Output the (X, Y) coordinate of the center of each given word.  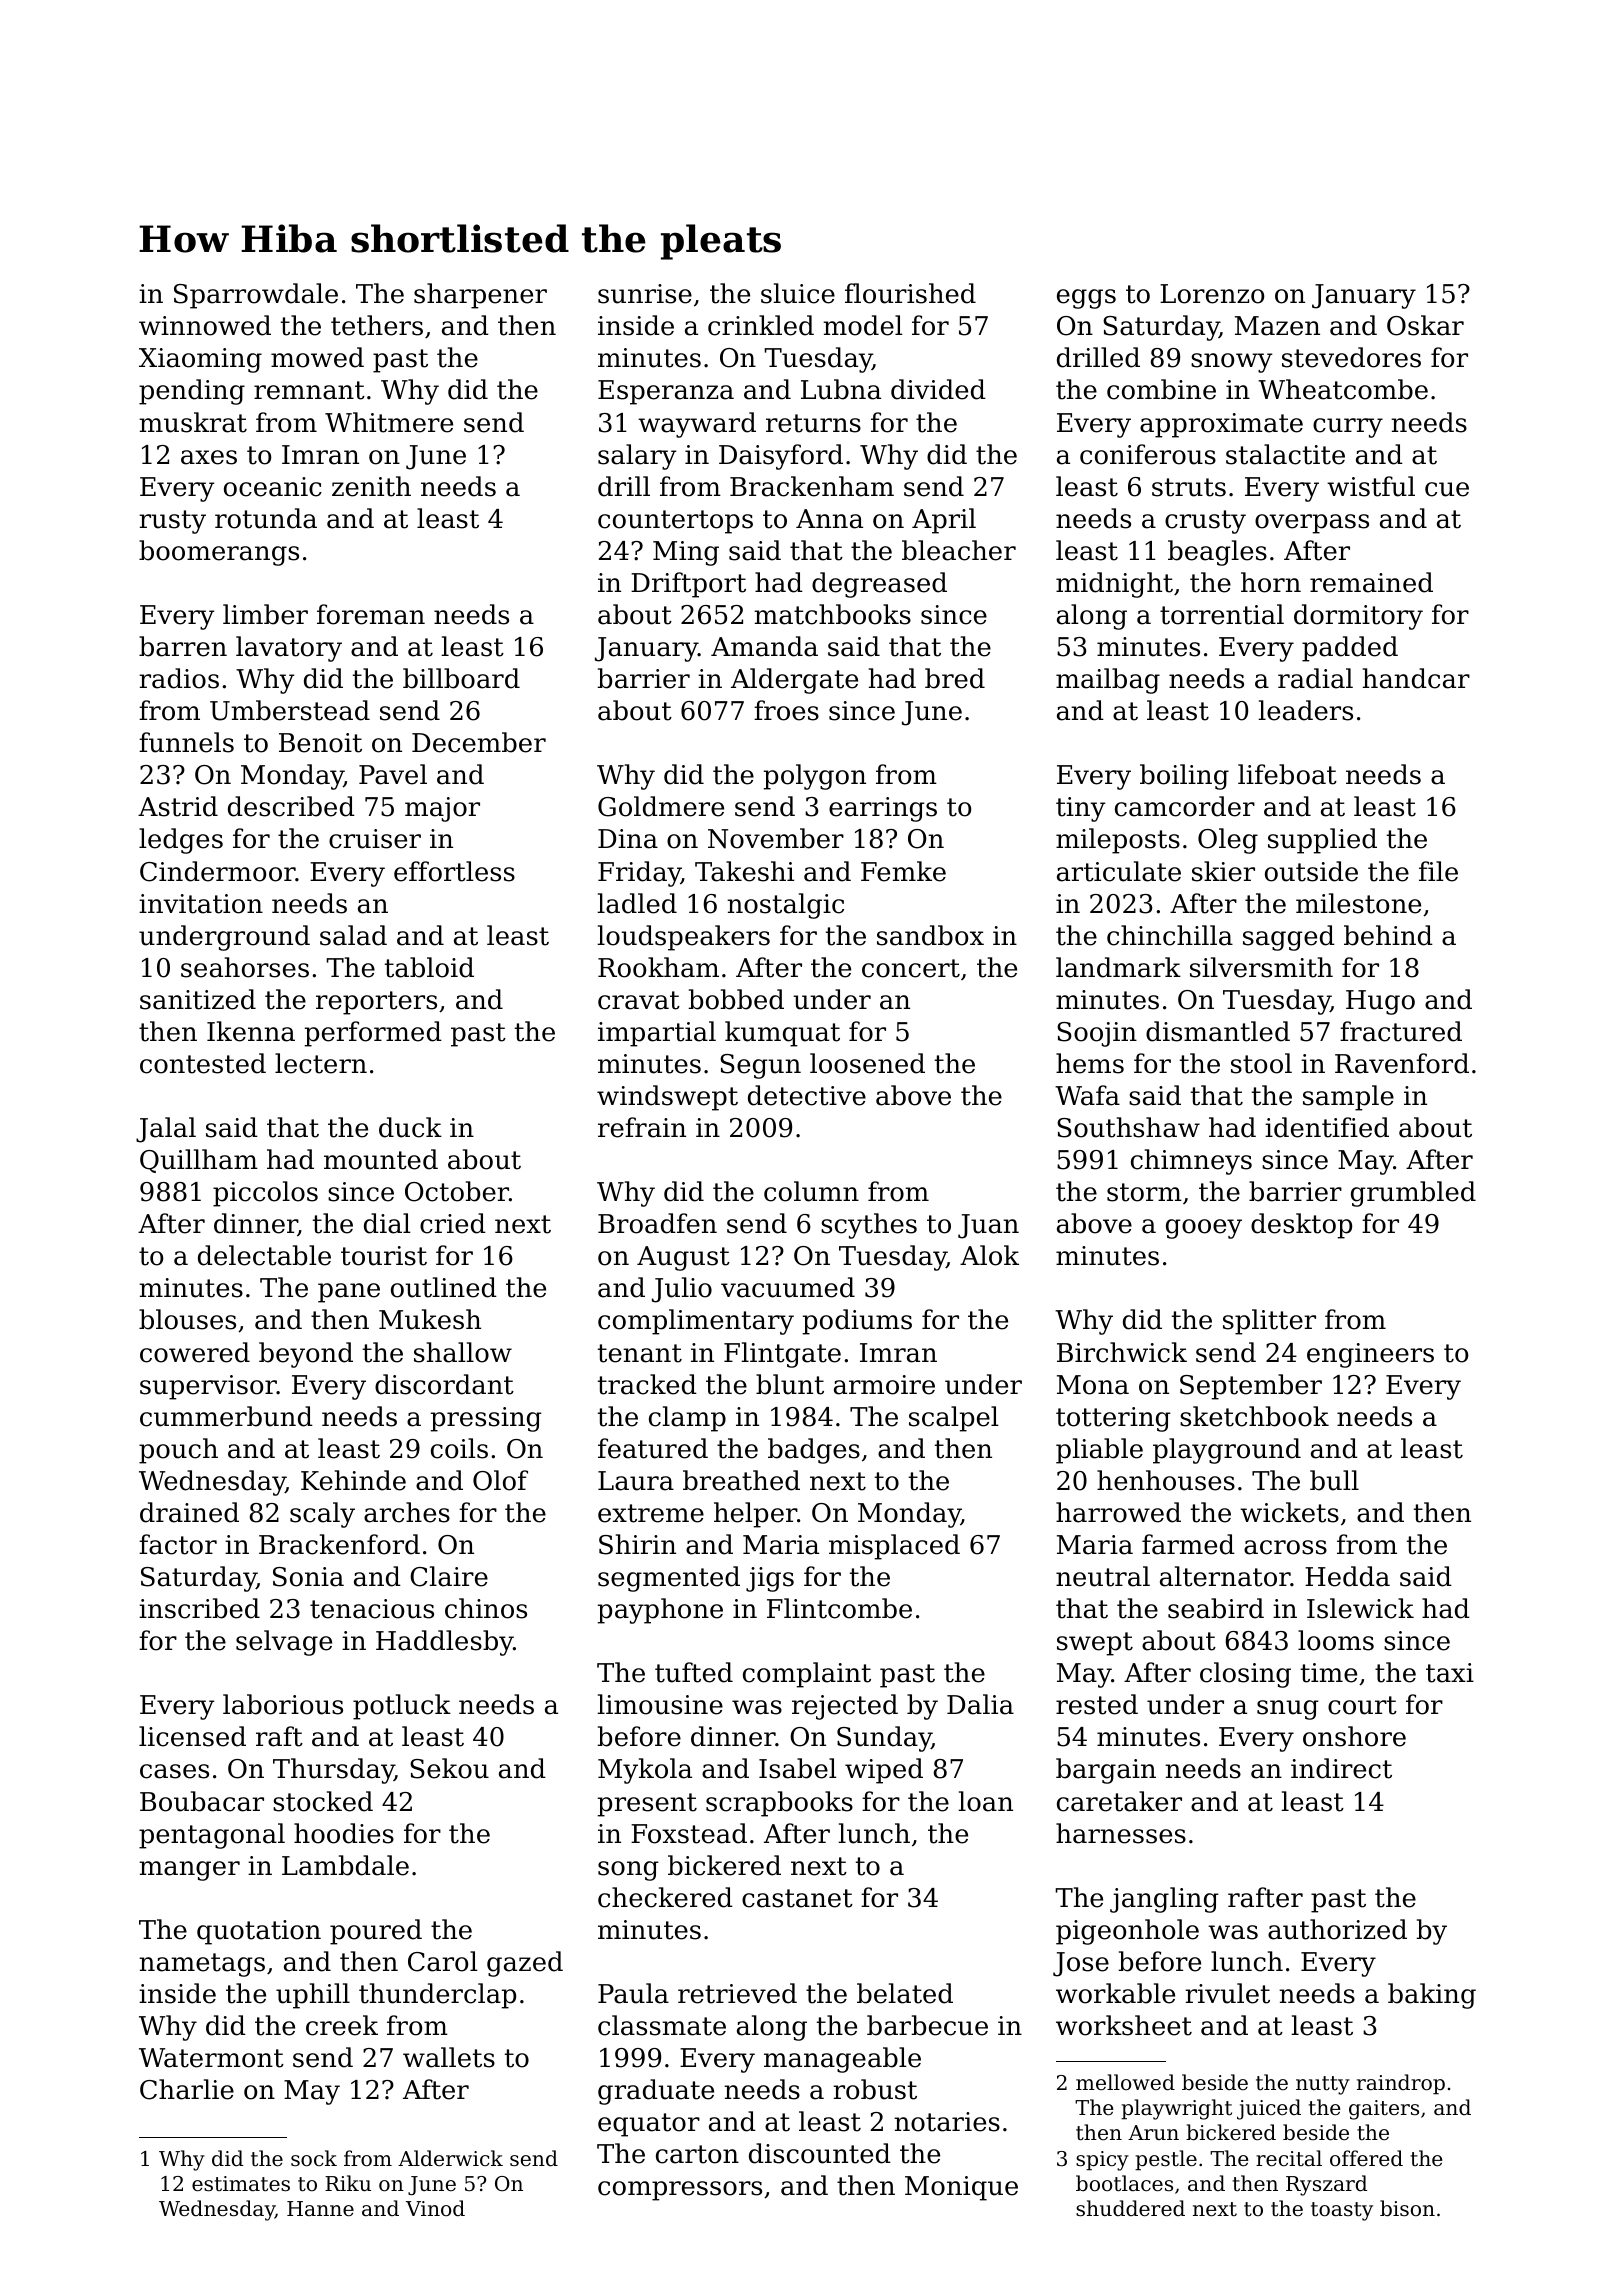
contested (203, 1063)
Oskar (1425, 325)
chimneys (1191, 1162)
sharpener (480, 296)
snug (1288, 1710)
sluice (798, 293)
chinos (486, 1608)
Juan (988, 1226)
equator (649, 2125)
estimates (241, 2184)
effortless (454, 871)
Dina (628, 839)
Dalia (980, 1704)
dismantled (1218, 1031)
